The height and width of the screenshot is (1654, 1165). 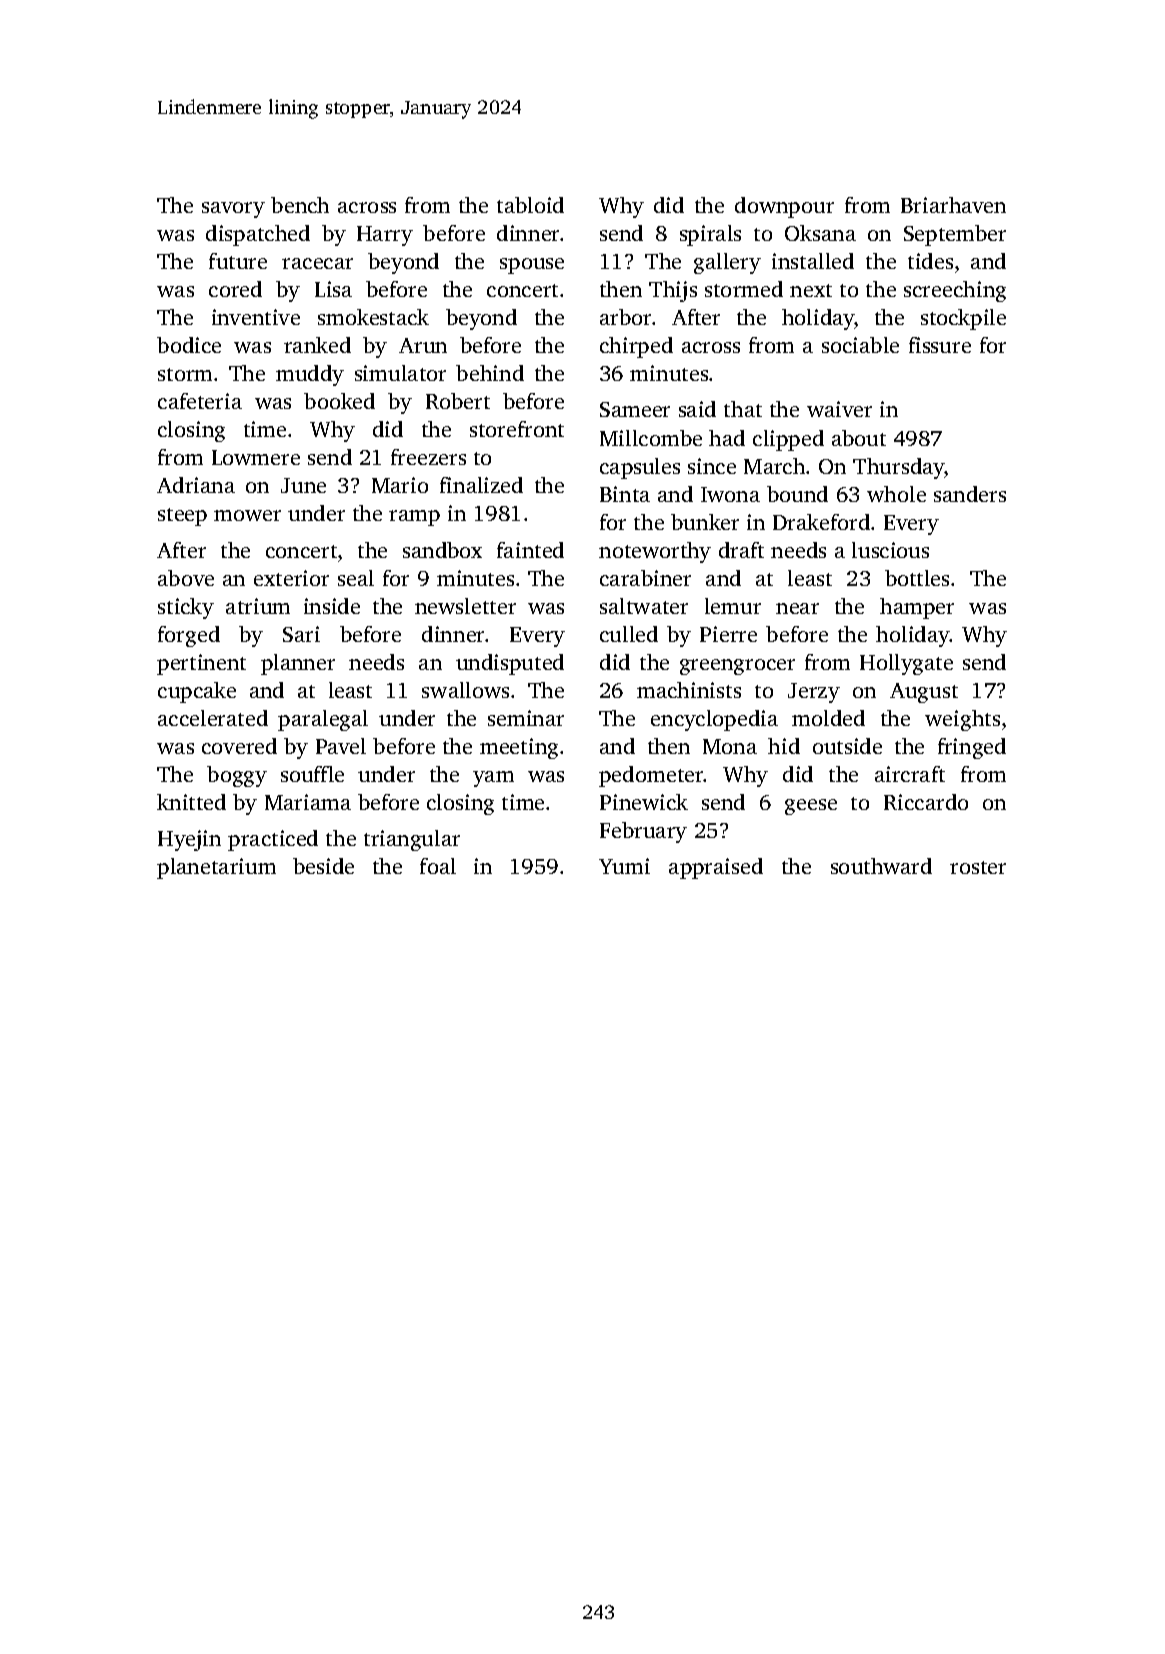 What do you see at coordinates (651, 776) in the screenshot?
I see `pedometer` at bounding box center [651, 776].
